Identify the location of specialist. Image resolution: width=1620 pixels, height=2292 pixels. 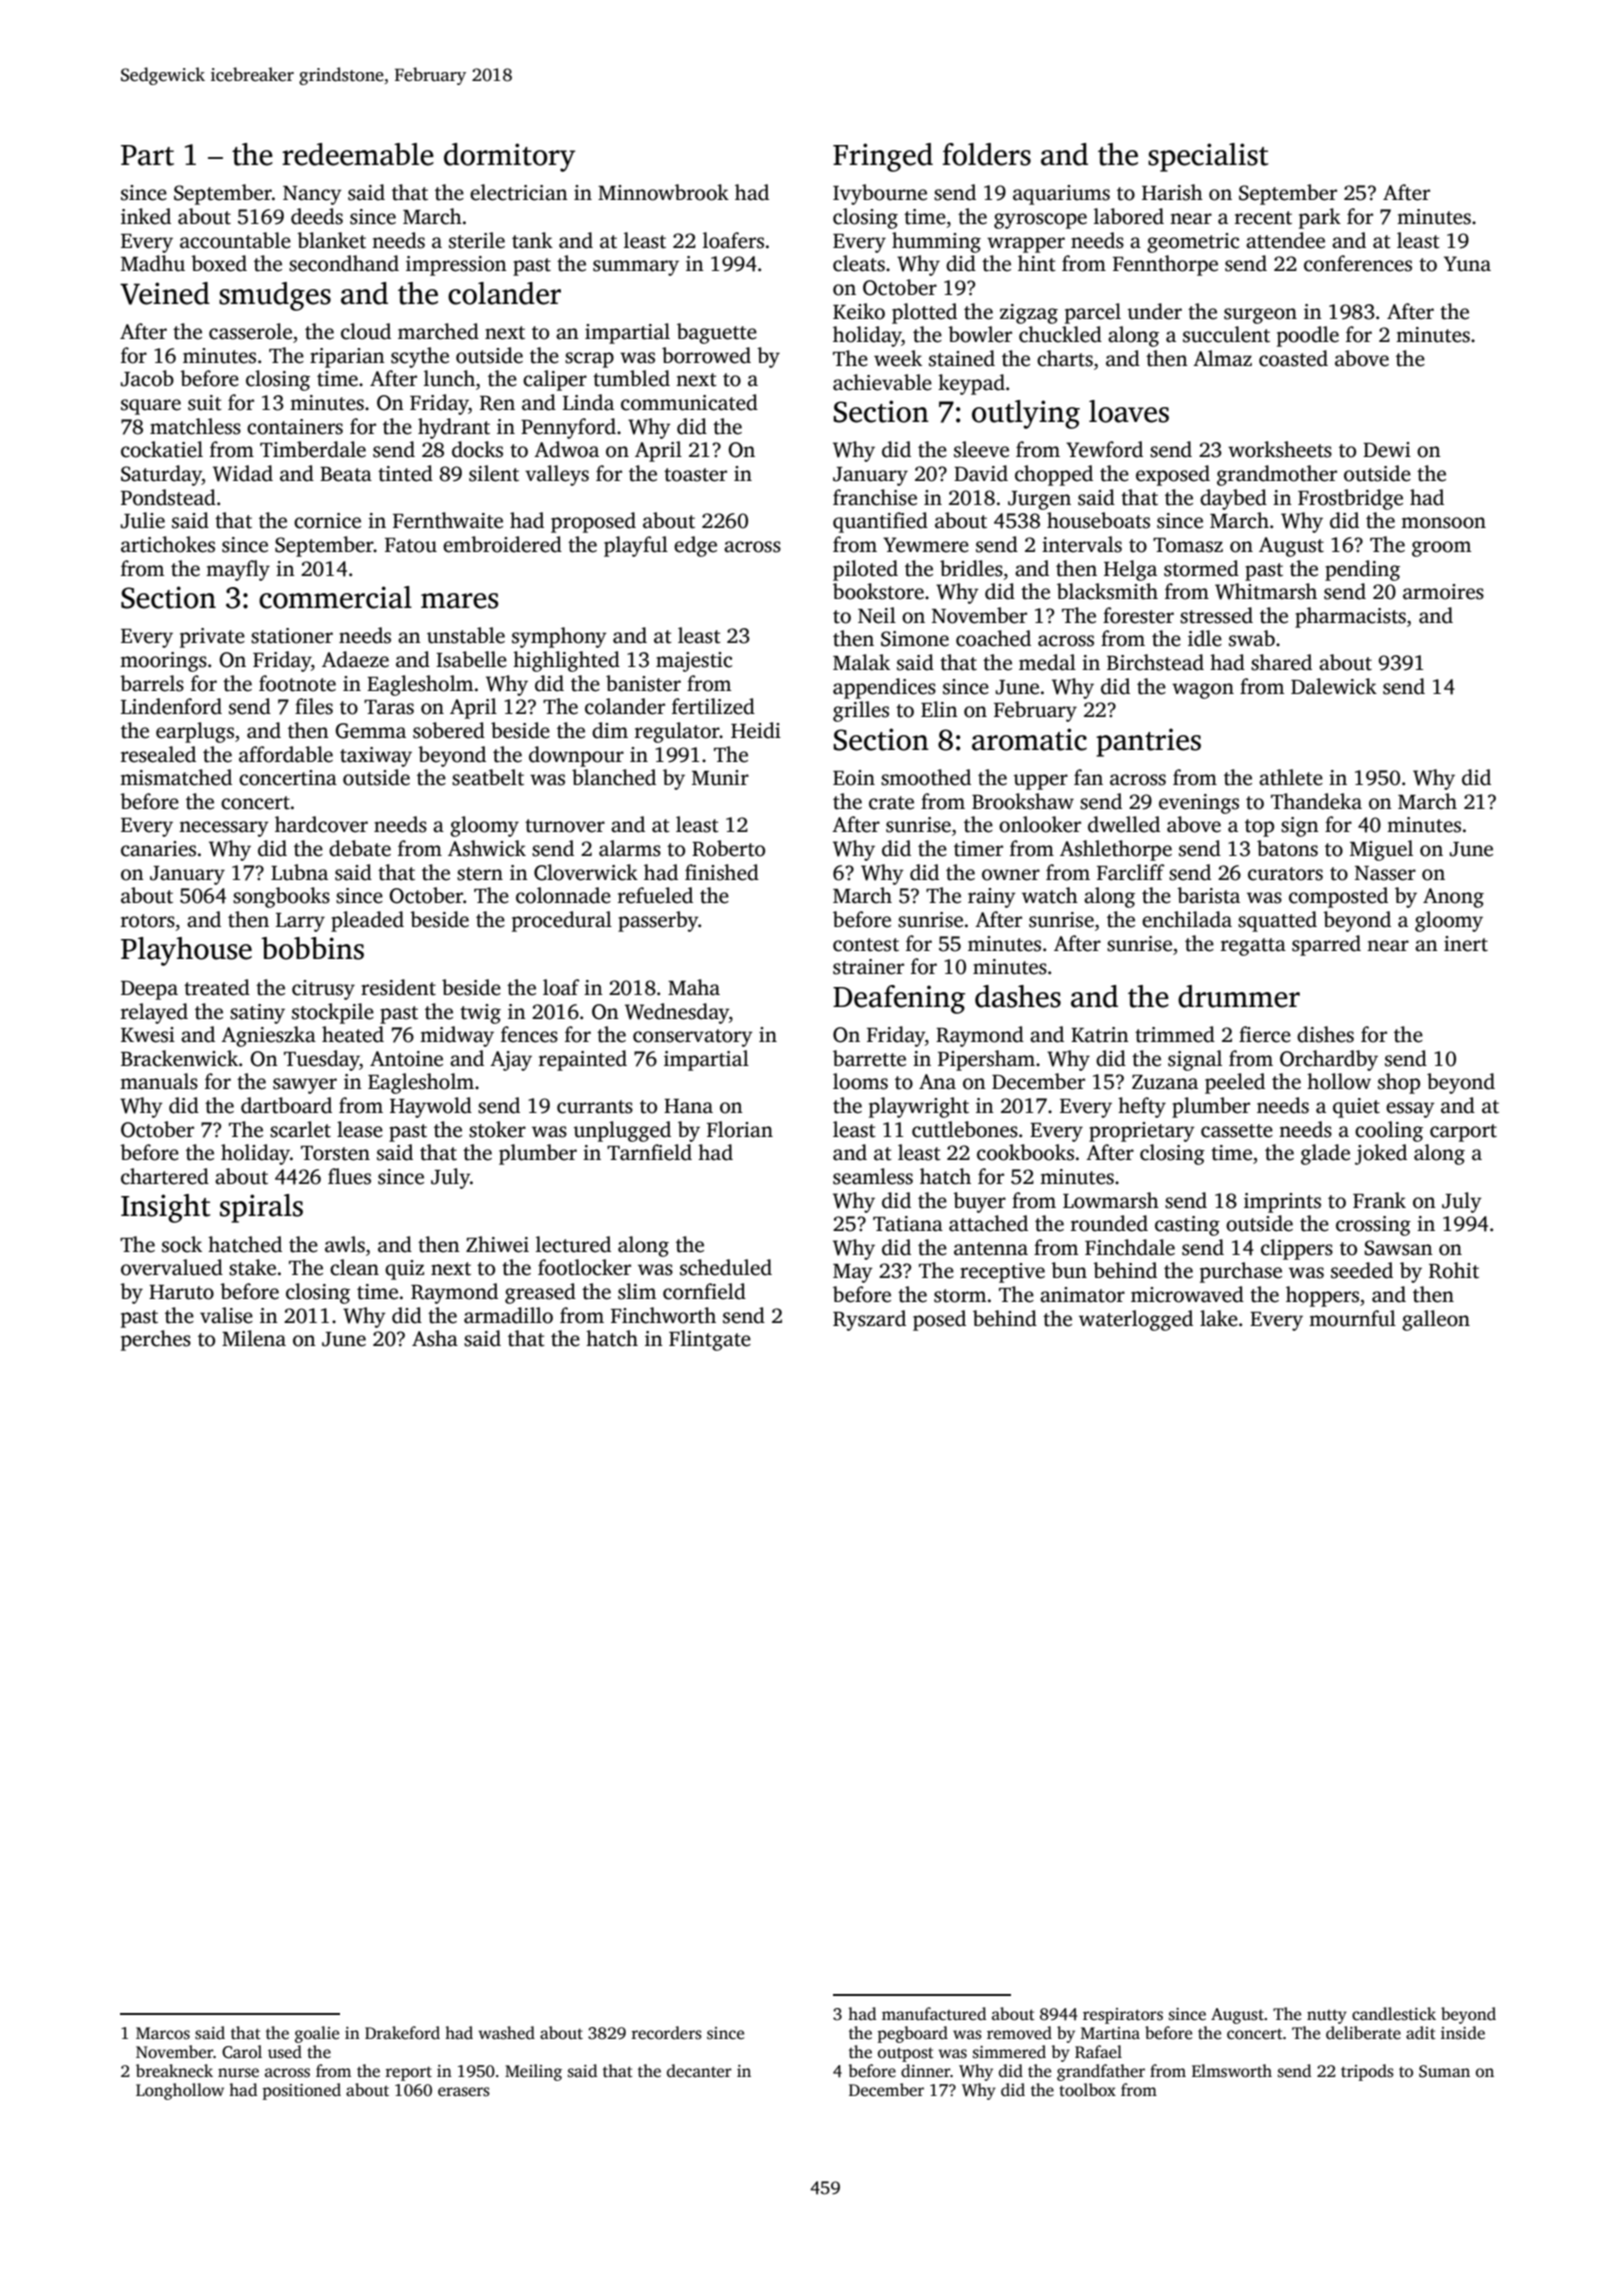
(1208, 157).
